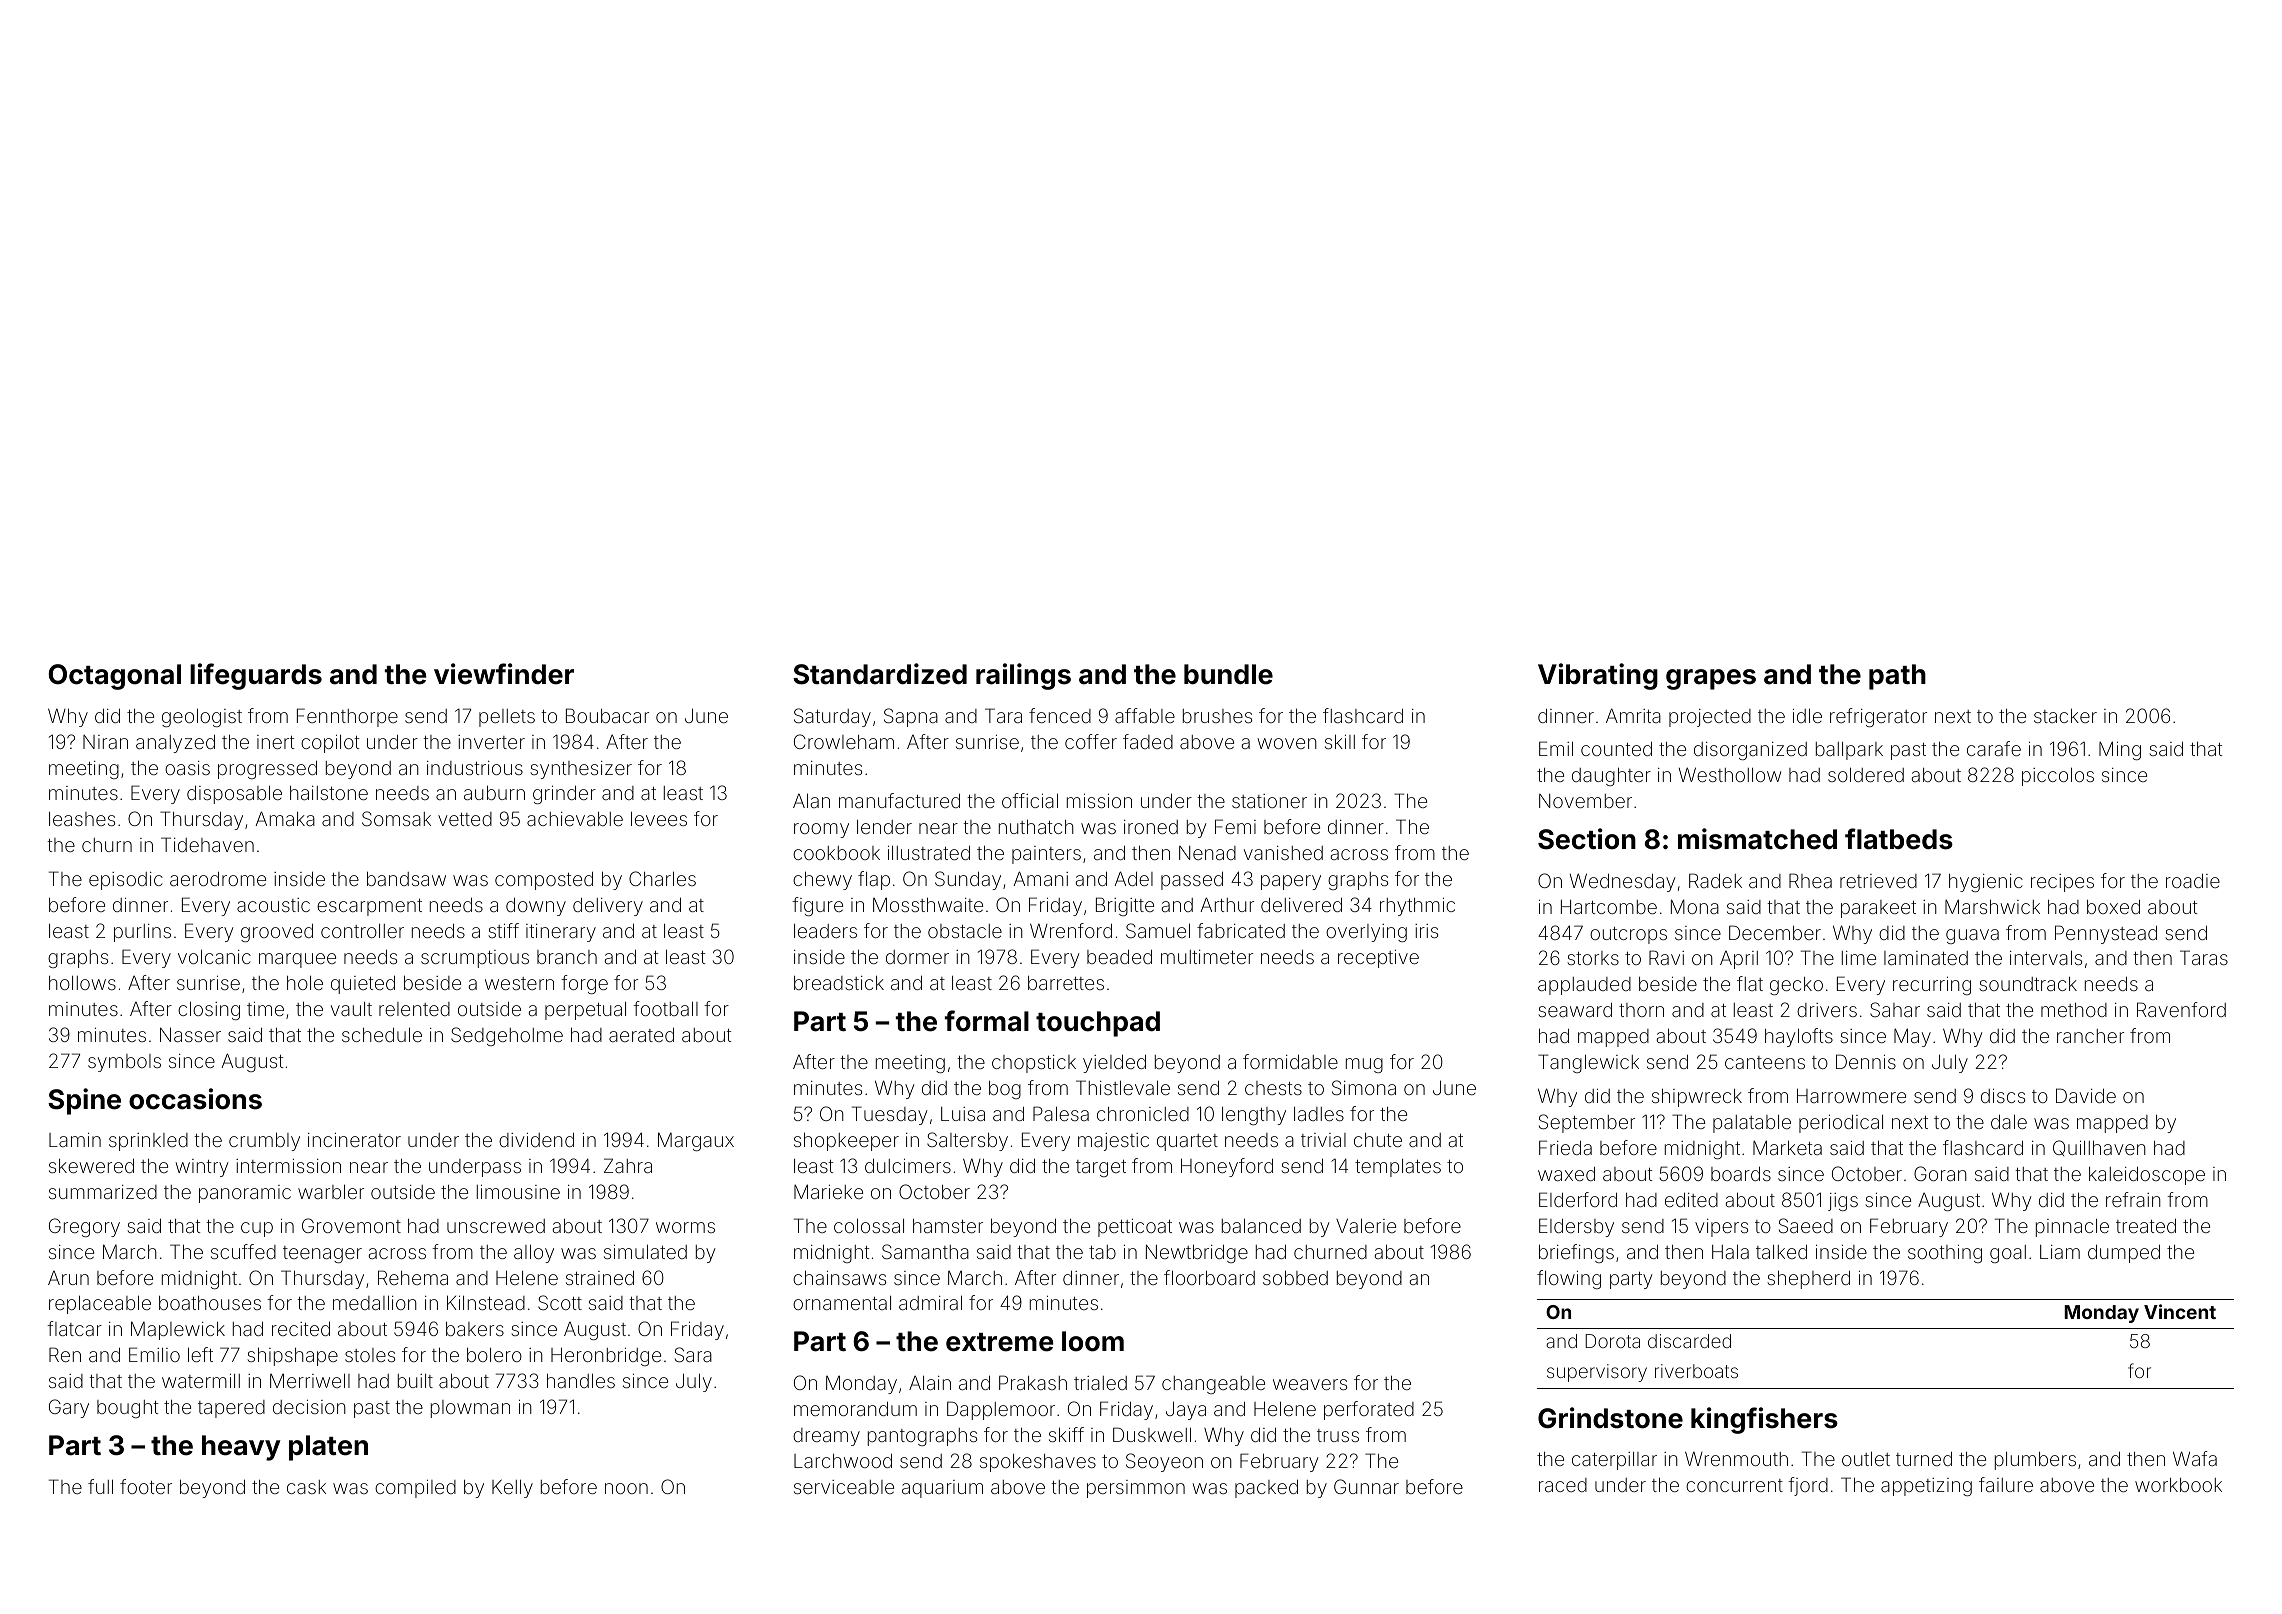 Image resolution: width=2282 pixels, height=1614 pixels. I want to click on thorn, so click(1641, 1010).
